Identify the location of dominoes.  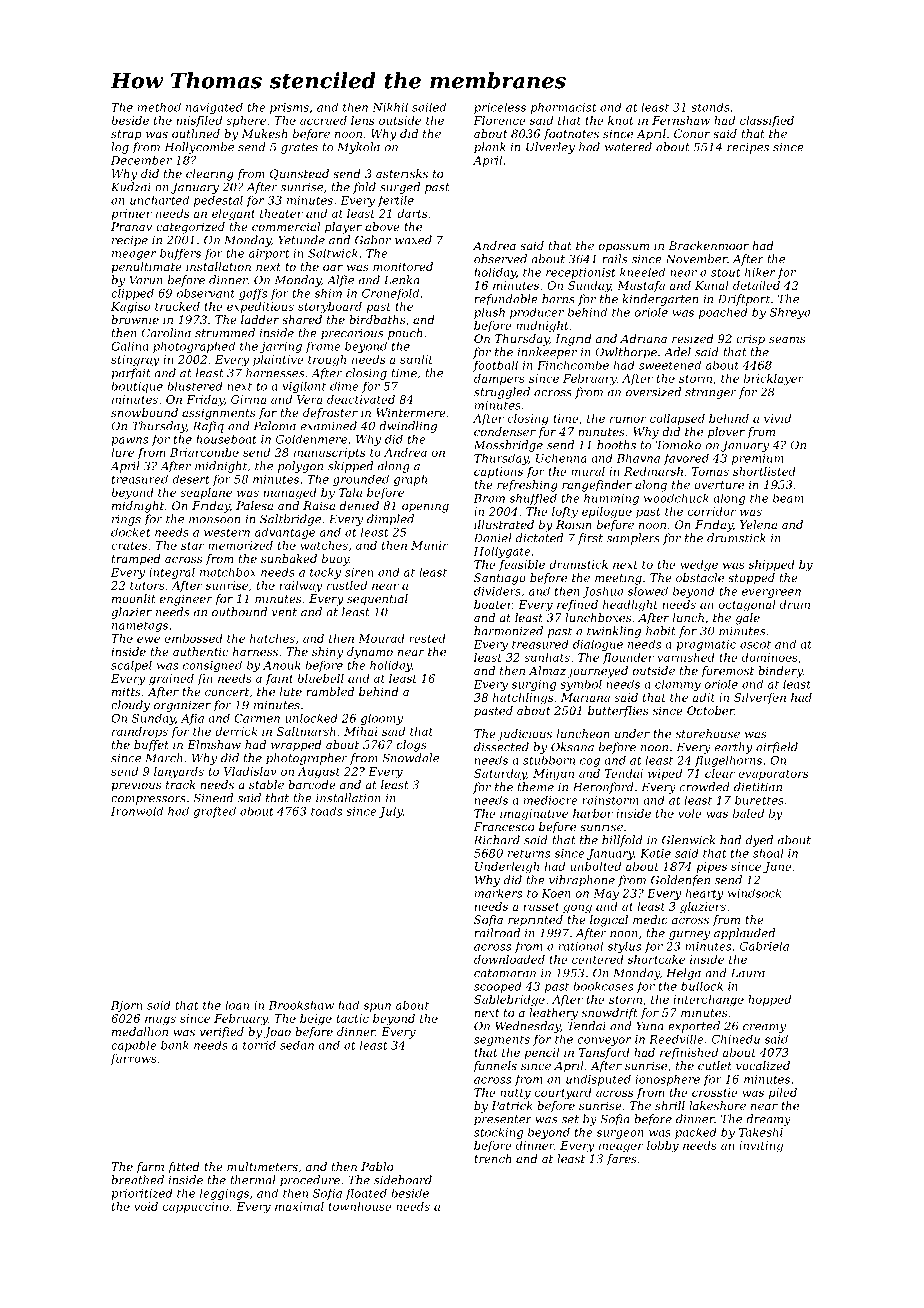
(770, 657).
